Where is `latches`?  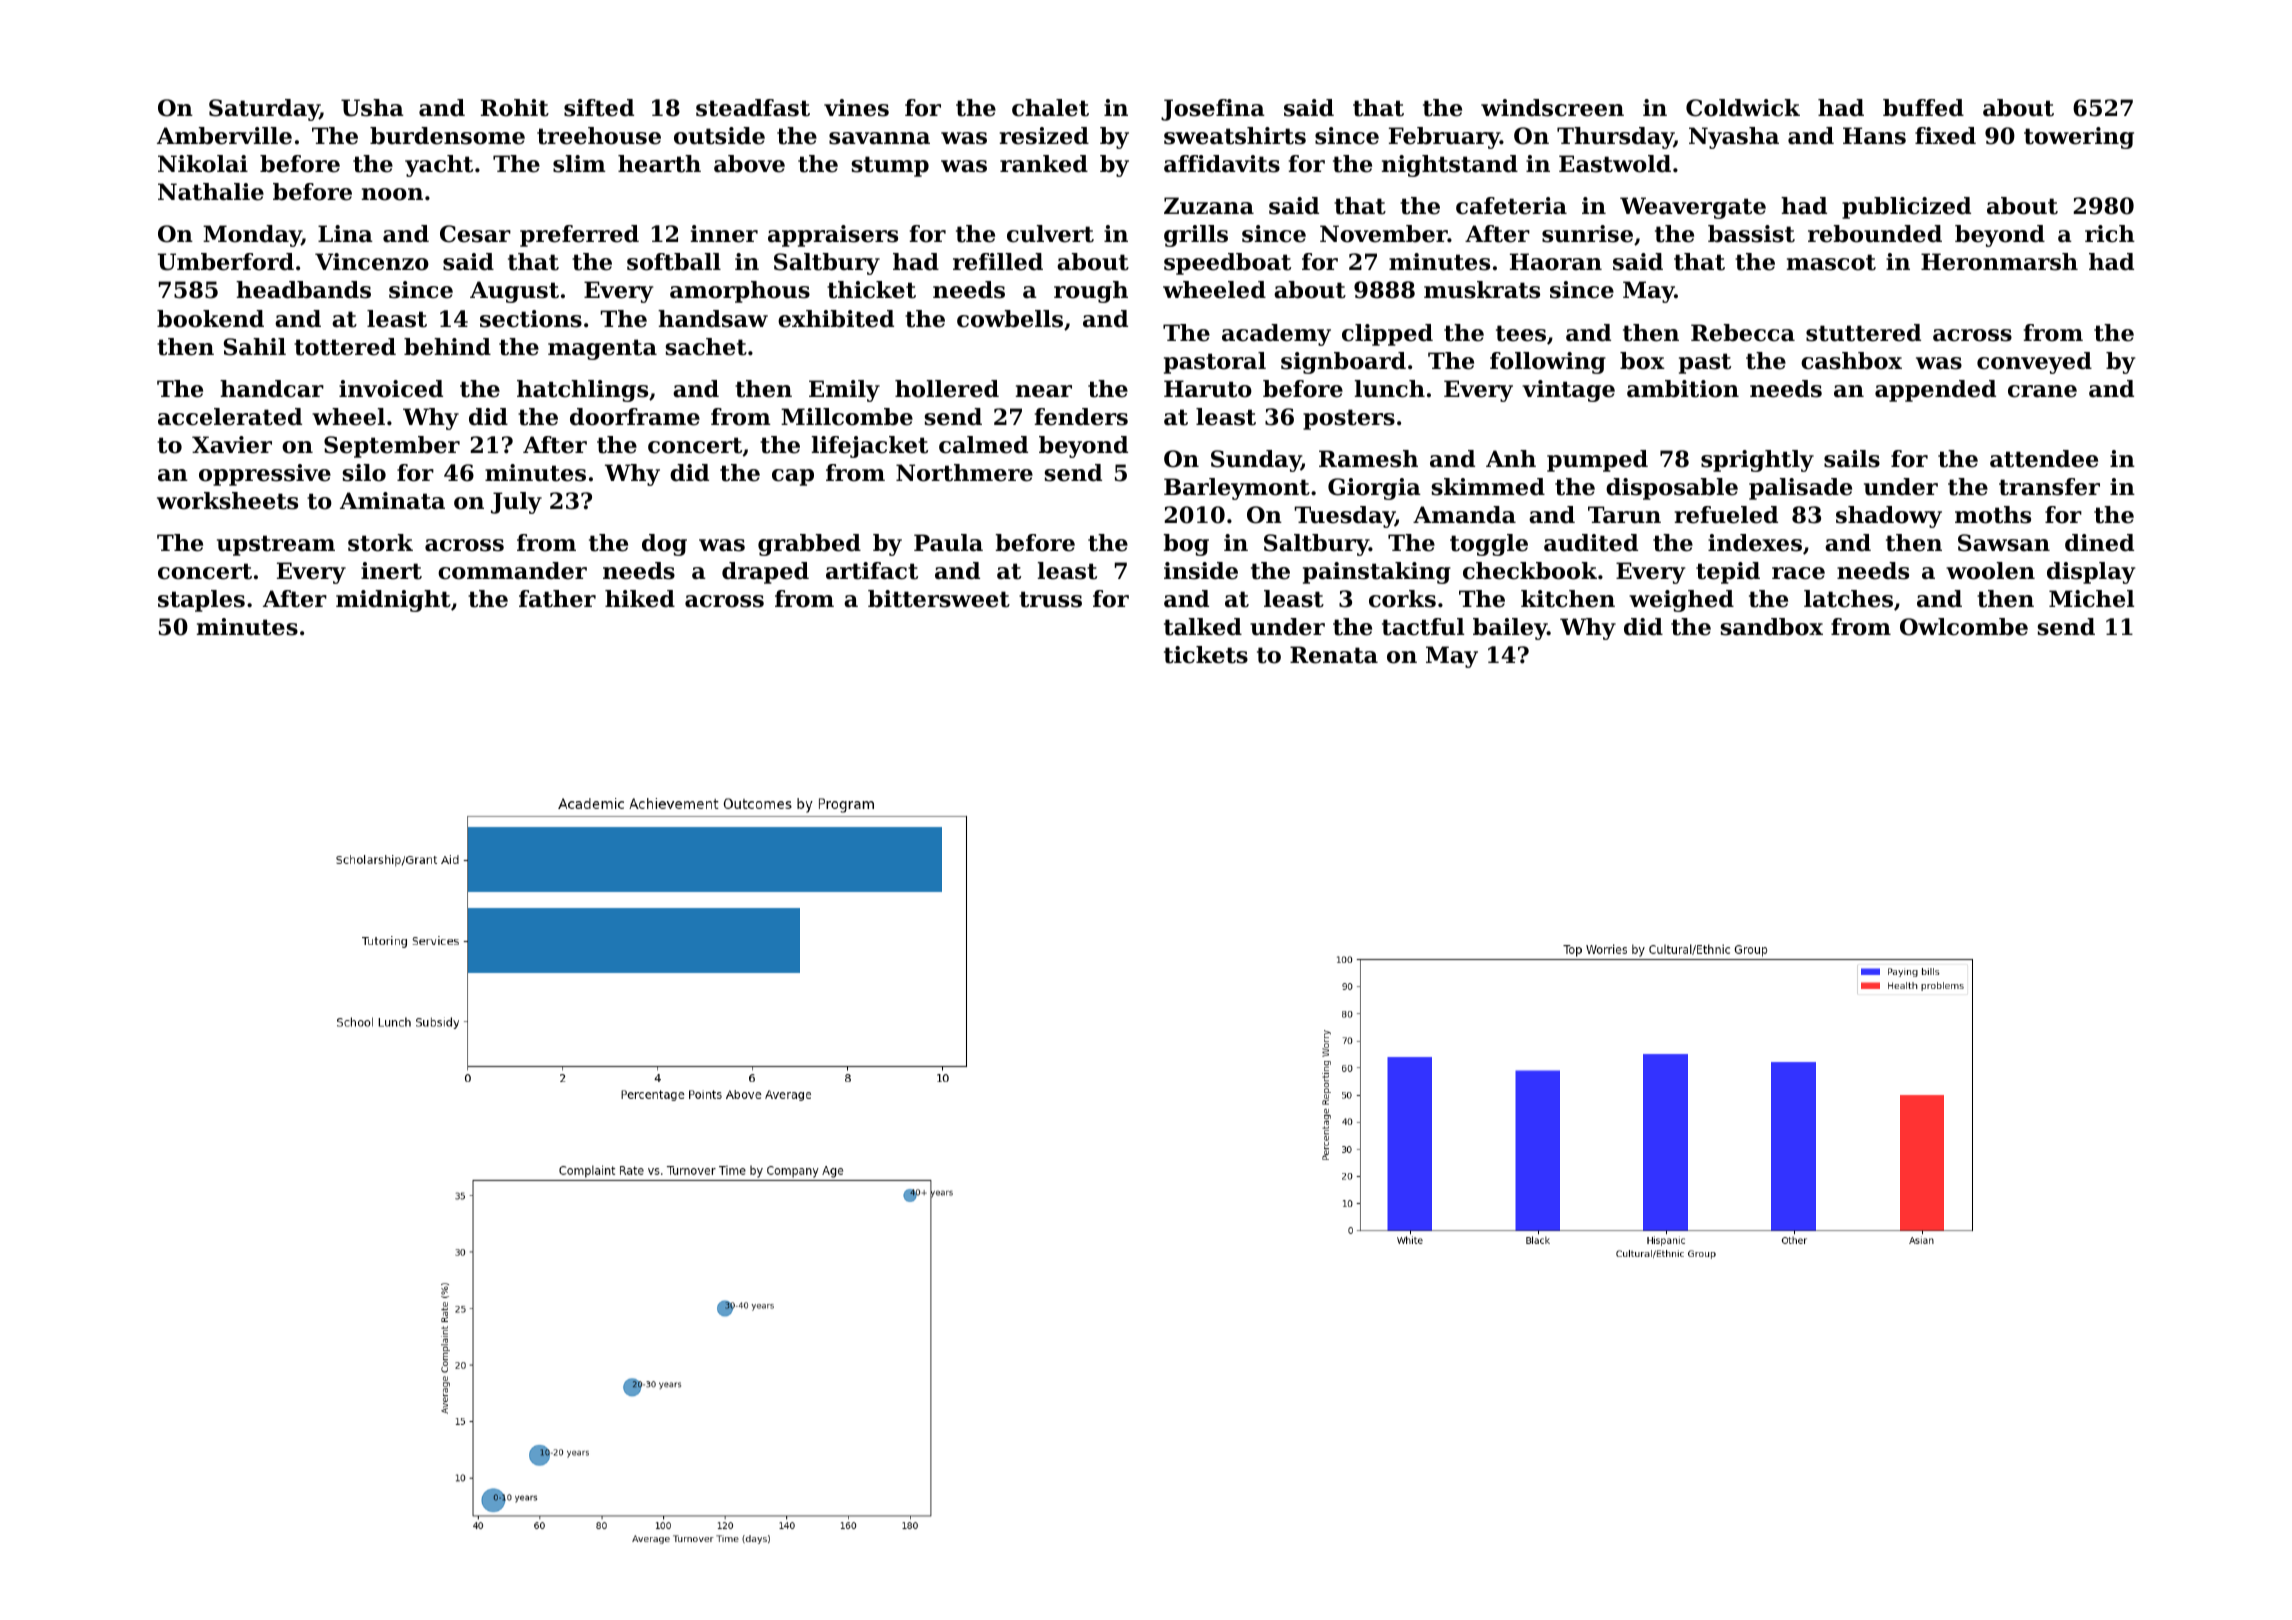 latches is located at coordinates (1848, 599).
